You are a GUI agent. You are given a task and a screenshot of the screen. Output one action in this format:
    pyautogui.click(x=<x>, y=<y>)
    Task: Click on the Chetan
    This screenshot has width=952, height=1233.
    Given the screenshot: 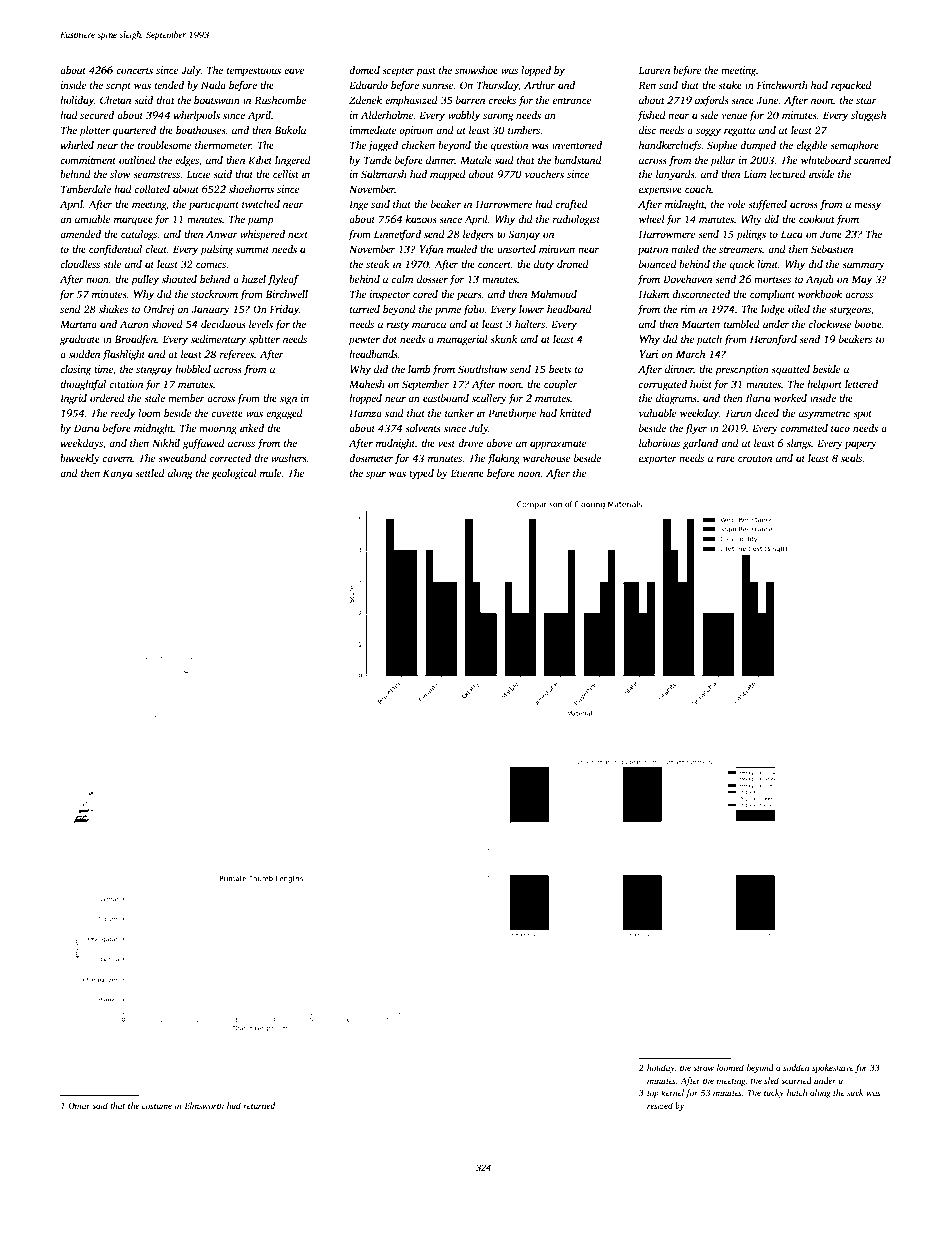 What is the action you would take?
    pyautogui.click(x=115, y=100)
